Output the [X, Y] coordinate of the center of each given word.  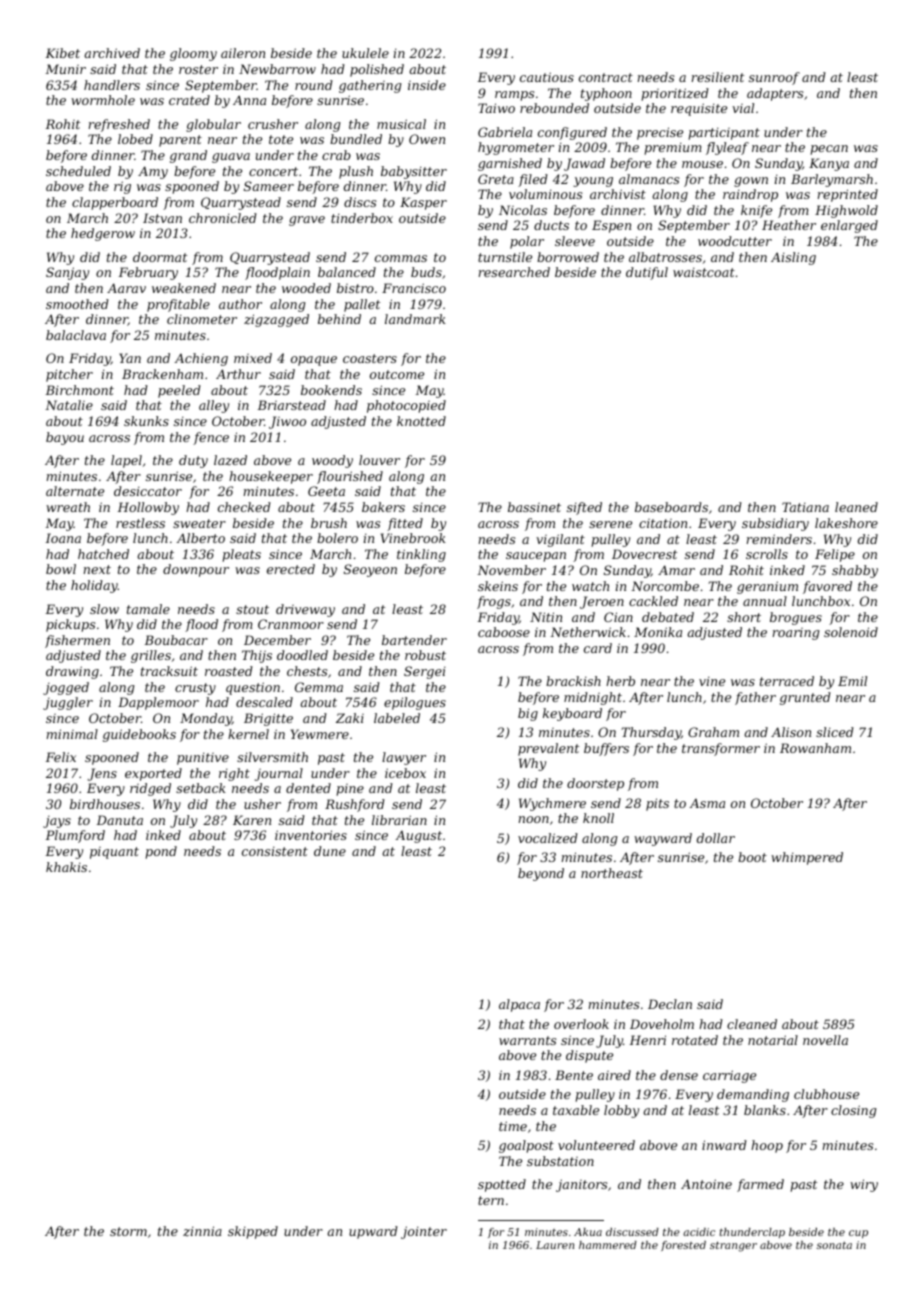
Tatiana [805, 507]
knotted [421, 421]
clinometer [202, 319]
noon [534, 819]
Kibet [62, 53]
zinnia [202, 1231]
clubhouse [826, 1094]
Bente [574, 1075]
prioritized [675, 94]
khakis [66, 867]
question [253, 688]
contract [606, 77]
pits [657, 804]
